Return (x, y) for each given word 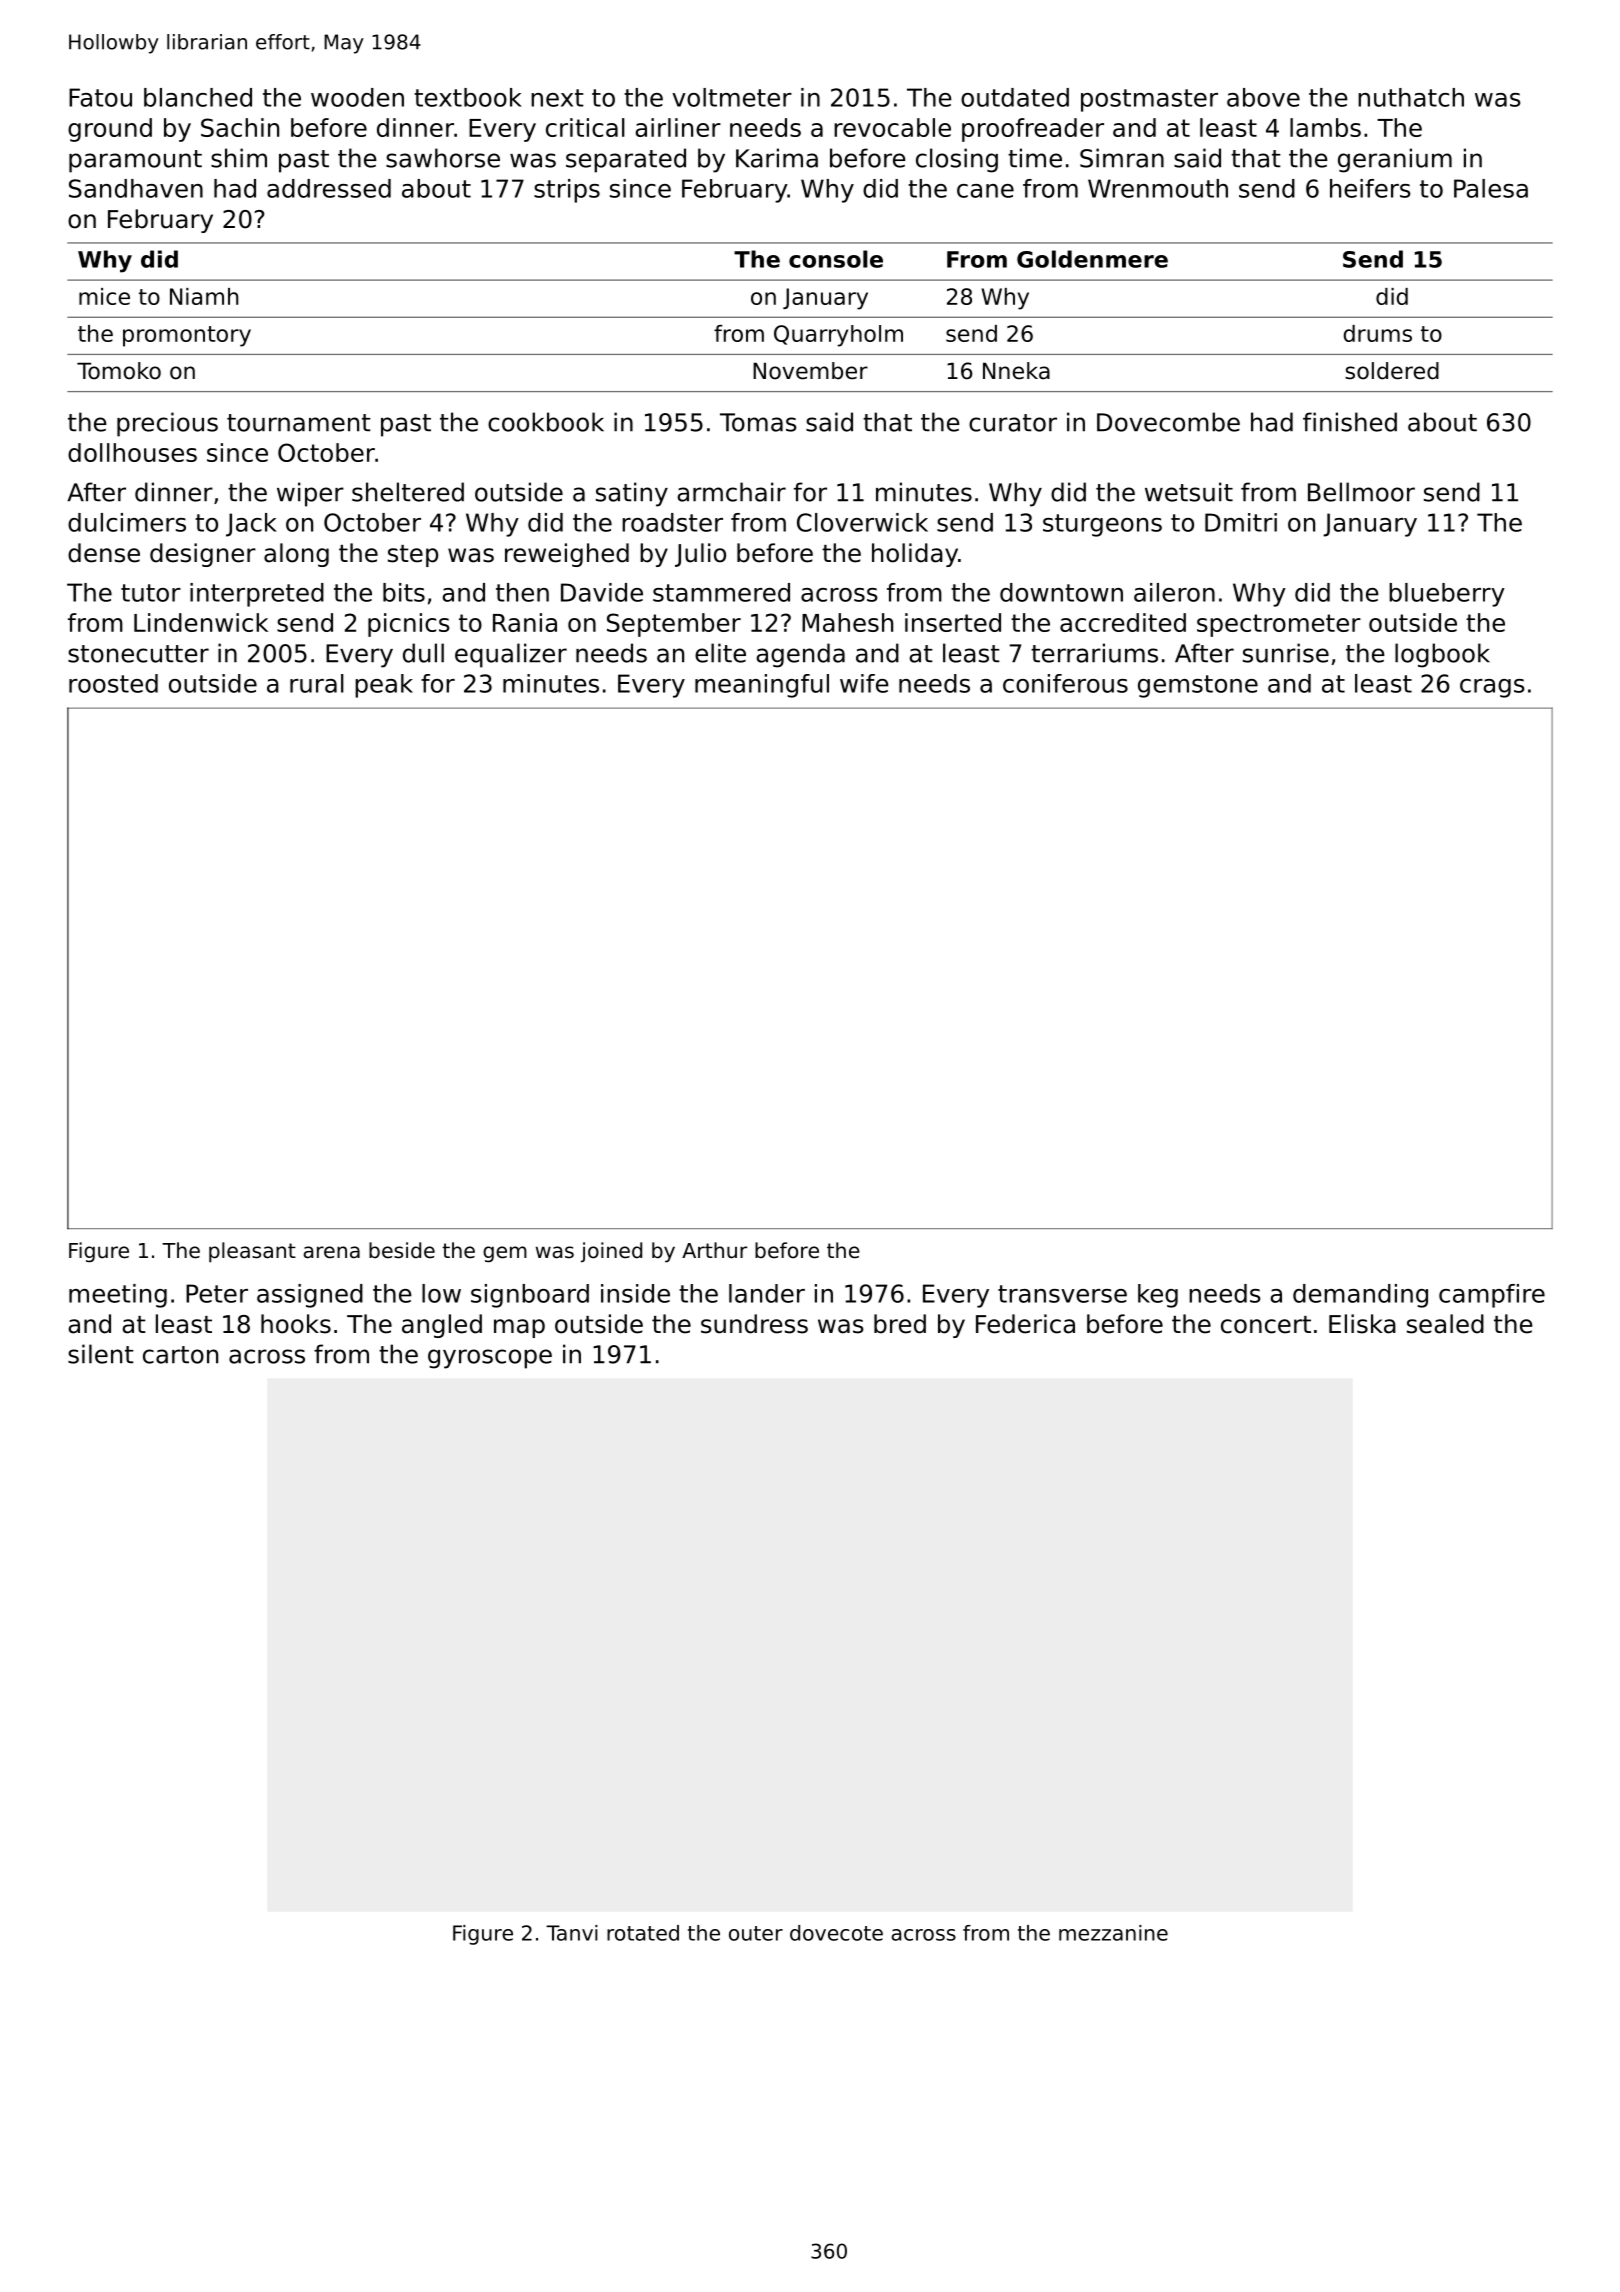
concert (1266, 1325)
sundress (754, 1324)
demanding (1360, 1296)
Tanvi (572, 1933)
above (1263, 97)
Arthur (714, 1250)
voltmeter (732, 97)
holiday (915, 555)
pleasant (252, 1252)
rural (317, 683)
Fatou (100, 97)
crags (1492, 688)
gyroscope (490, 1359)
